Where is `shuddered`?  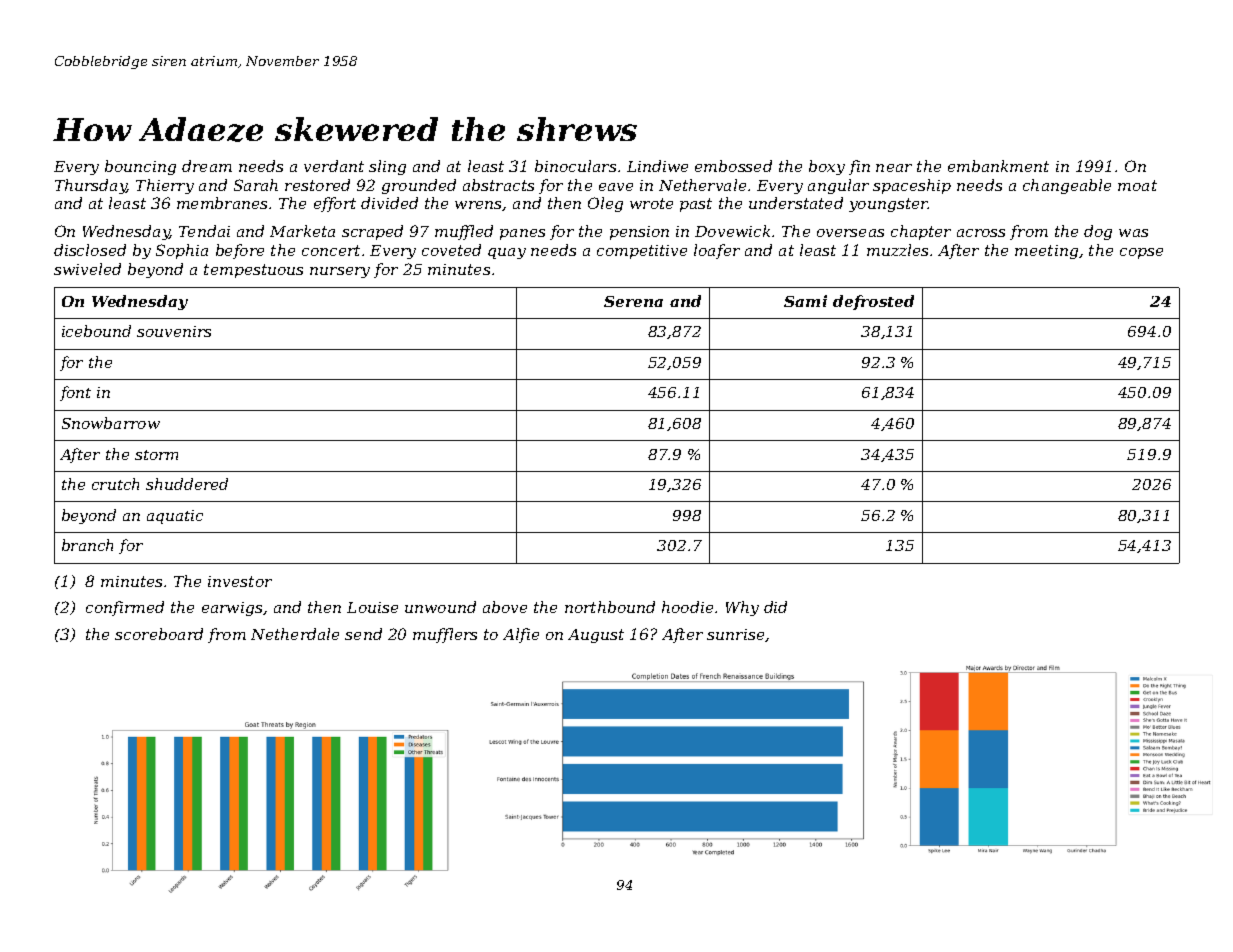
shuddered is located at coordinates (187, 484).
